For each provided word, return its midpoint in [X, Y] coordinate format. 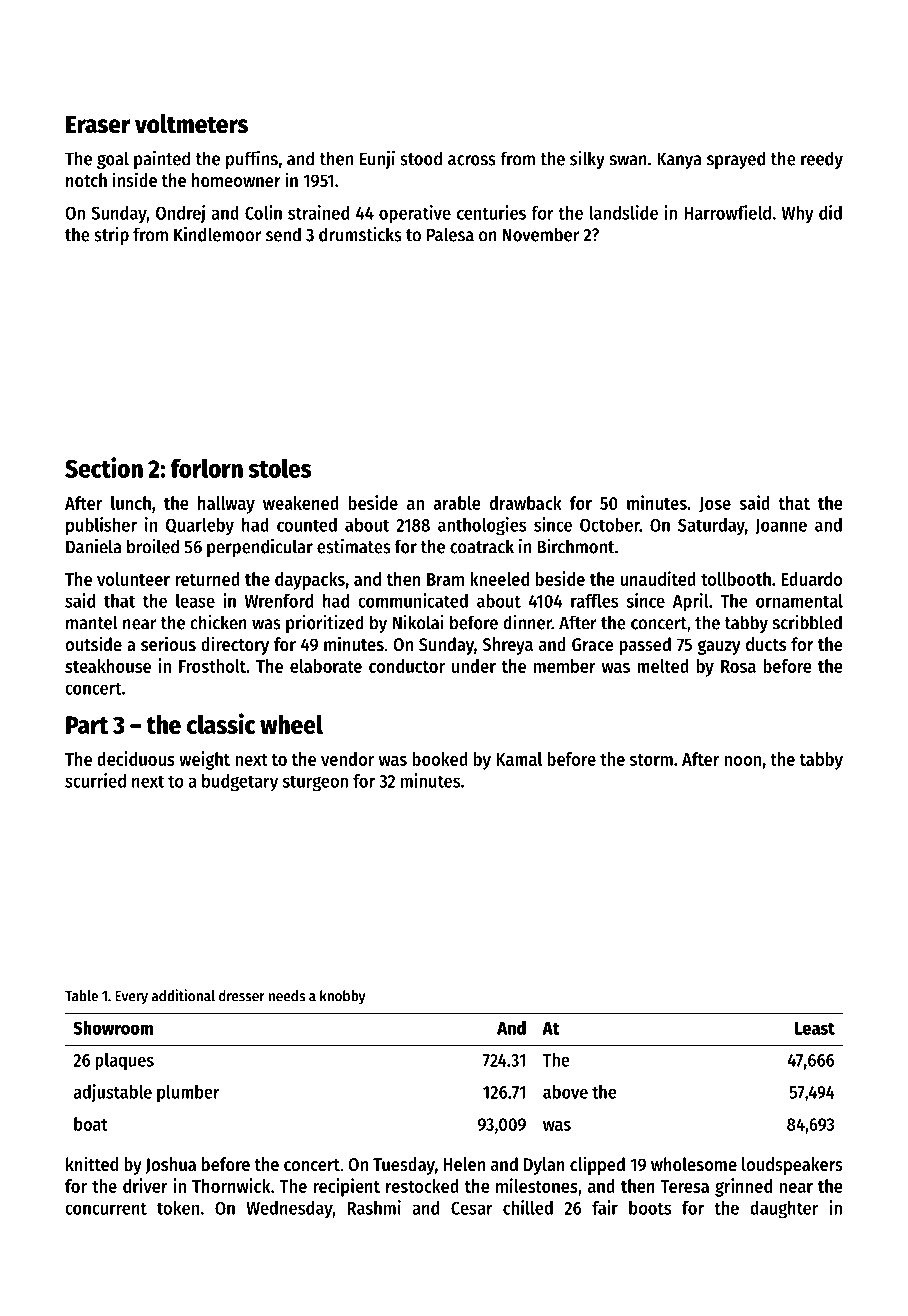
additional [183, 995]
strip [111, 236]
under [474, 666]
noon [742, 761]
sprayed [736, 160]
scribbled [807, 622]
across [472, 160]
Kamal [519, 759]
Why [798, 215]
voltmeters [191, 124]
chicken [218, 622]
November [541, 234]
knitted [92, 1164]
